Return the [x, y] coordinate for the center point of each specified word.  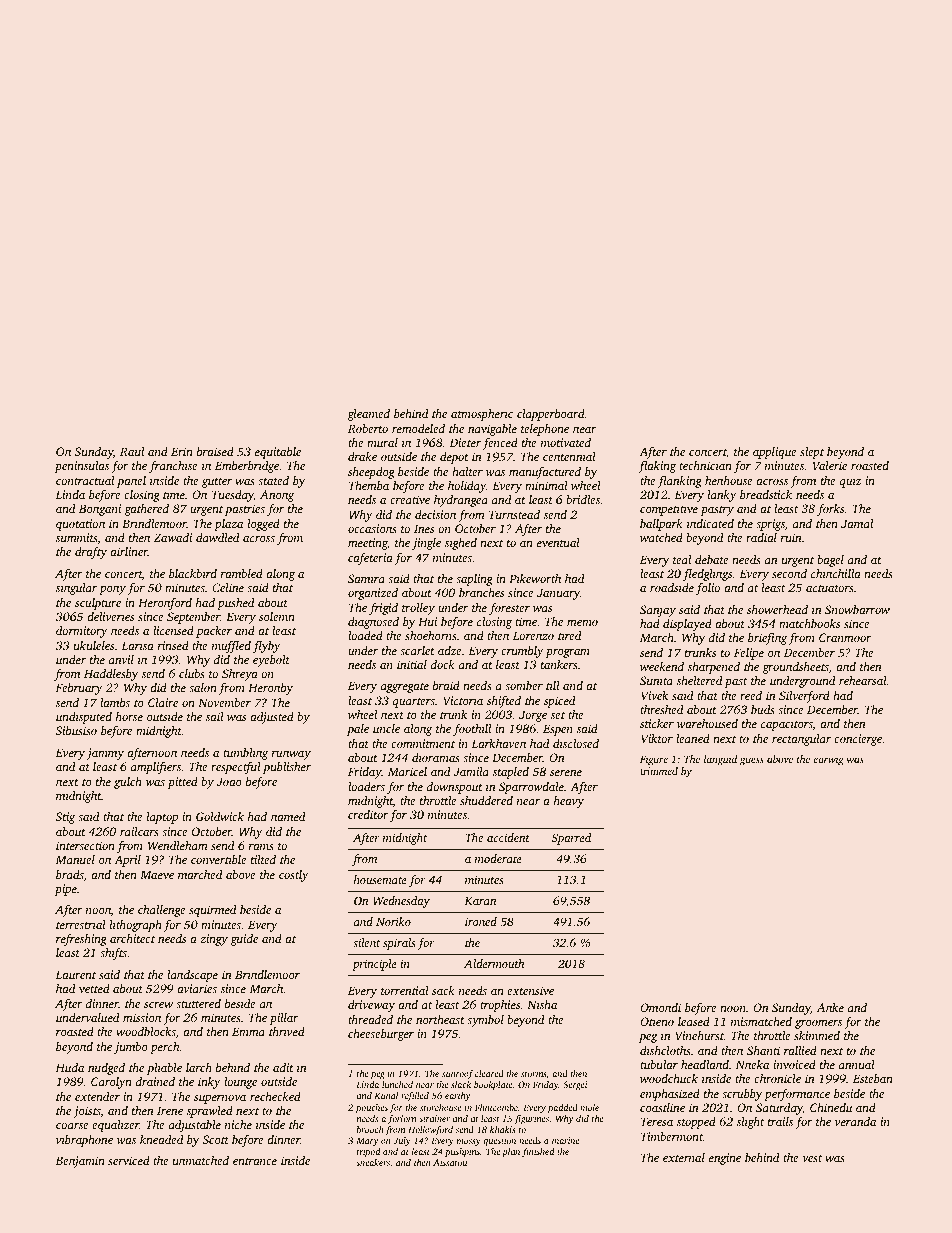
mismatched [761, 1021]
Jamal [857, 523]
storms [534, 1075]
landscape [192, 976]
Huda [70, 1067]
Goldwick [220, 816]
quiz [850, 482]
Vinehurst [699, 1035]
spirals [399, 944]
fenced [500, 444]
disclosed [576, 743]
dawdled [217, 537]
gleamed [368, 415]
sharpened [714, 668]
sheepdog [371, 473]
